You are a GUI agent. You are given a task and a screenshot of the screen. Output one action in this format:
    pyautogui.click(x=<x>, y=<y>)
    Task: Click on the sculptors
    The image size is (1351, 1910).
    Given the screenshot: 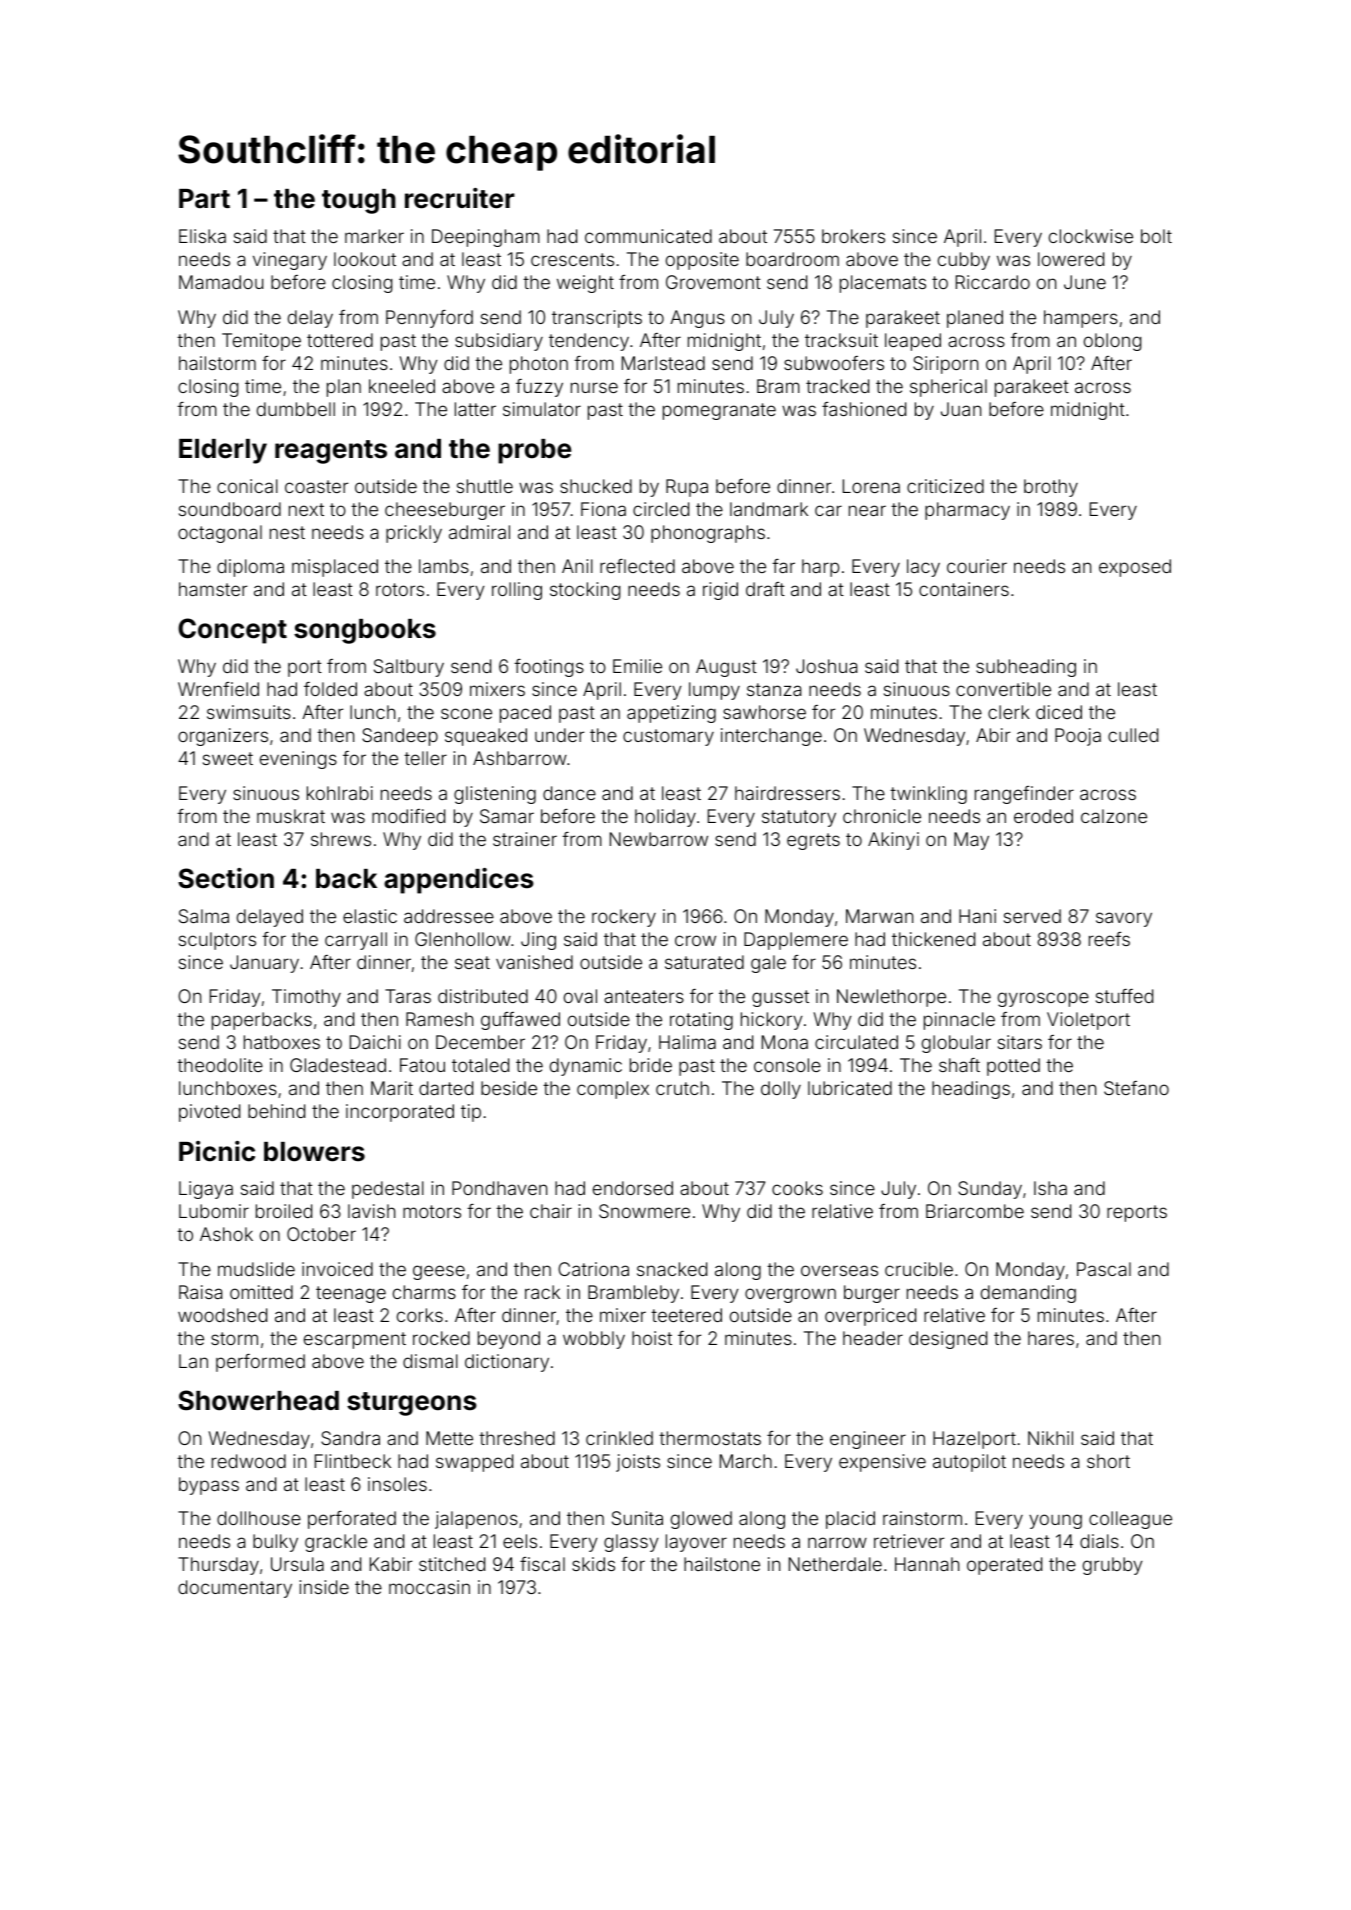 What is the action you would take?
    pyautogui.click(x=217, y=941)
